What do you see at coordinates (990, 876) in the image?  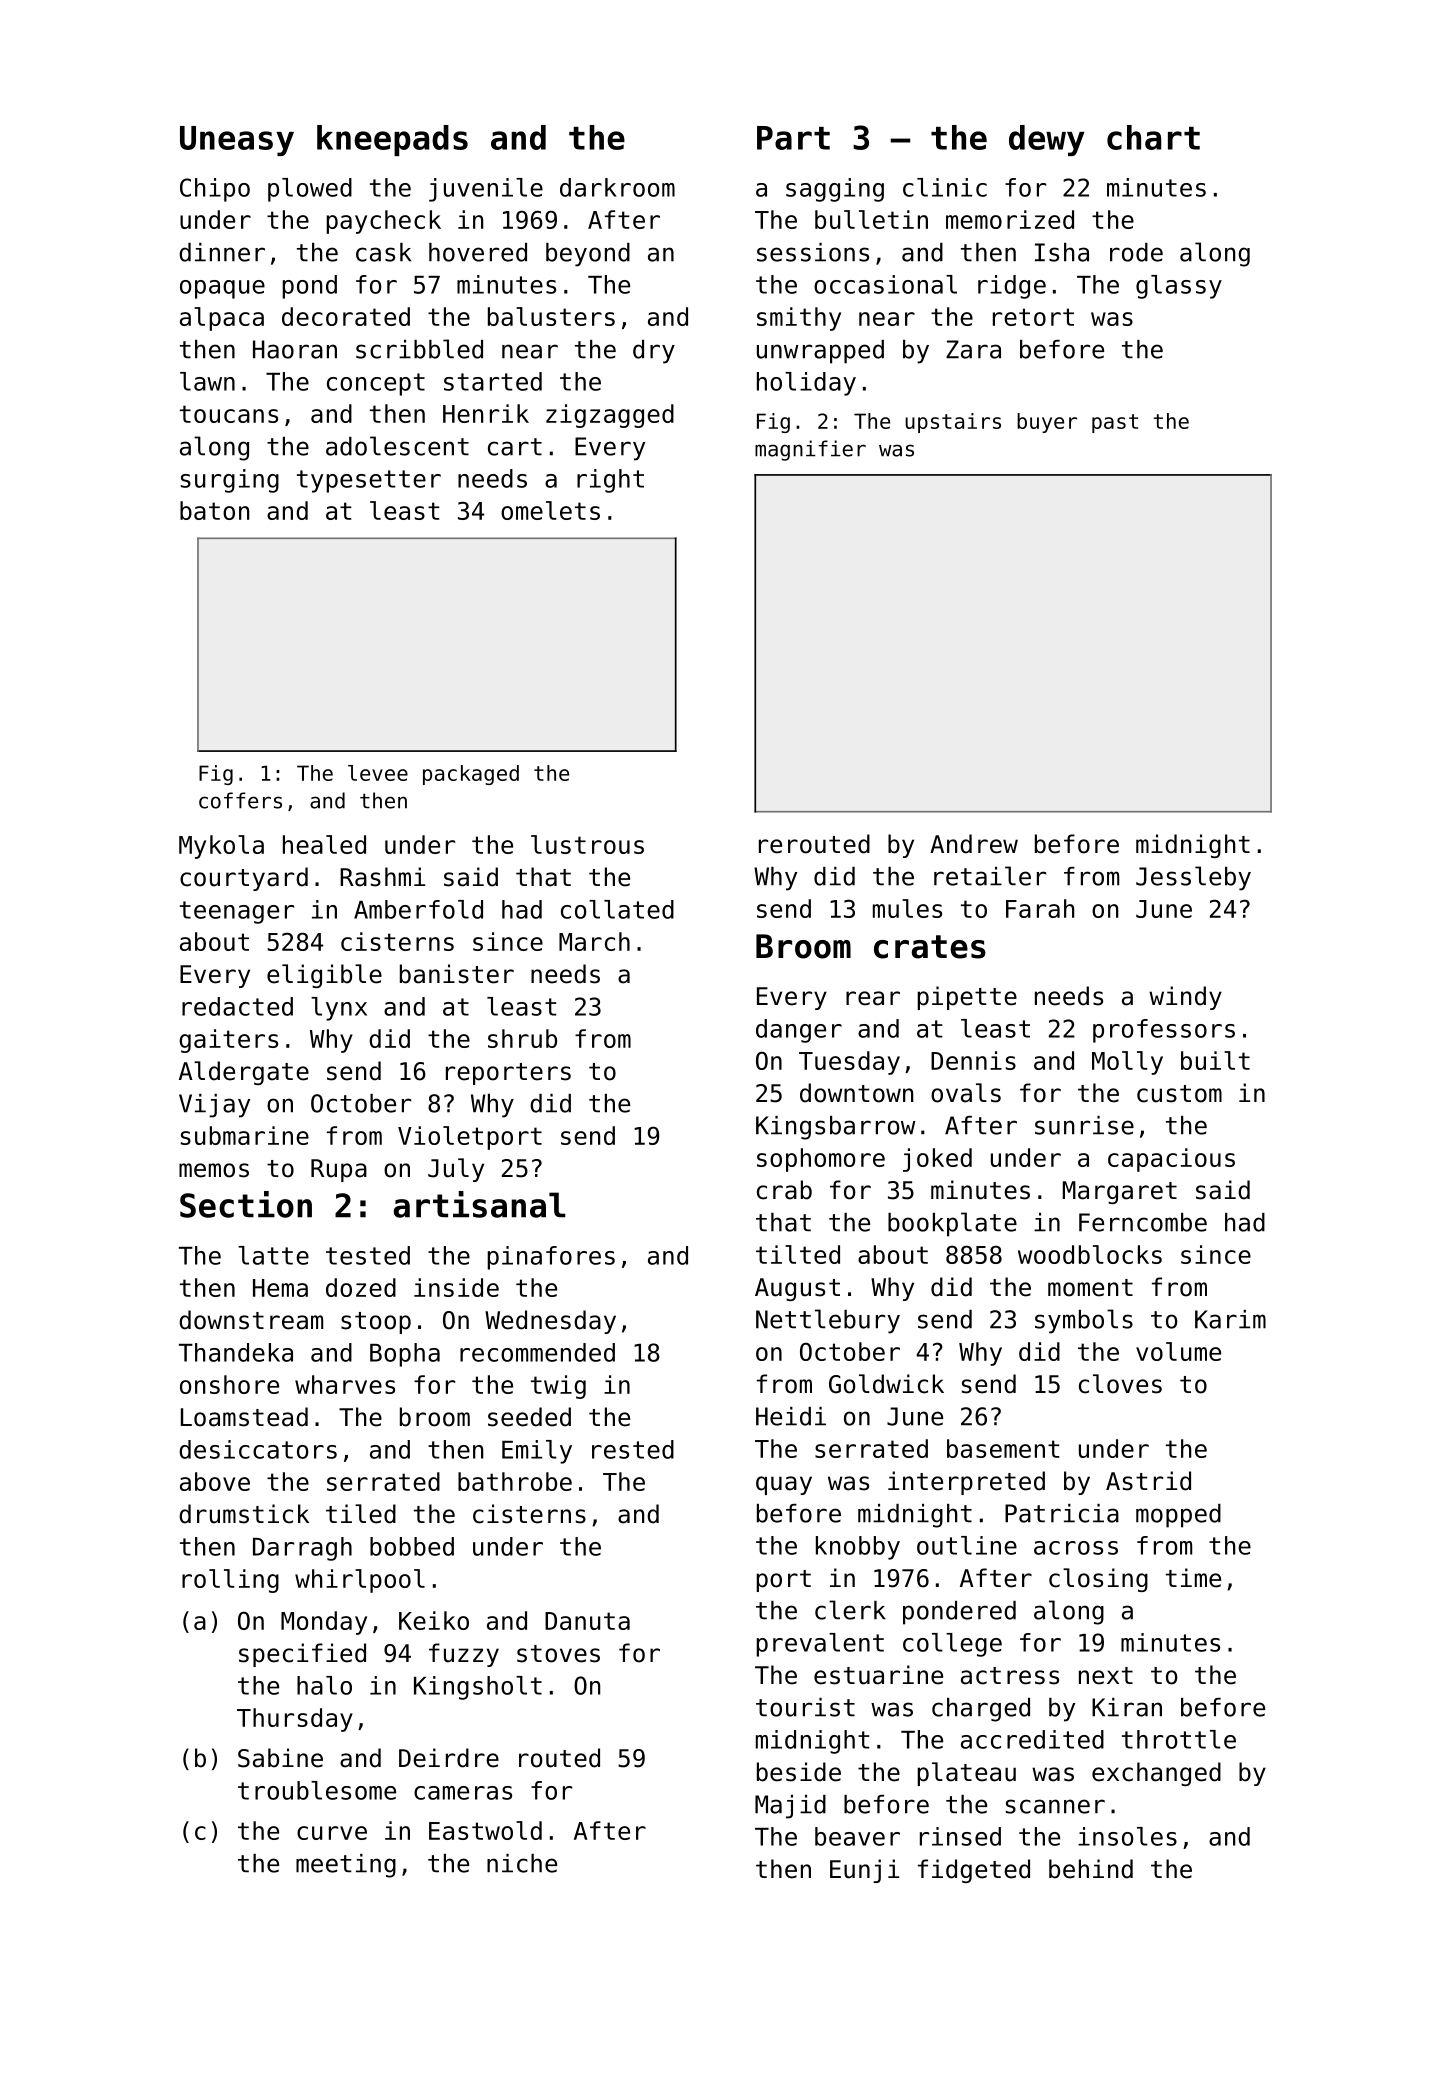 I see `retailer` at bounding box center [990, 876].
